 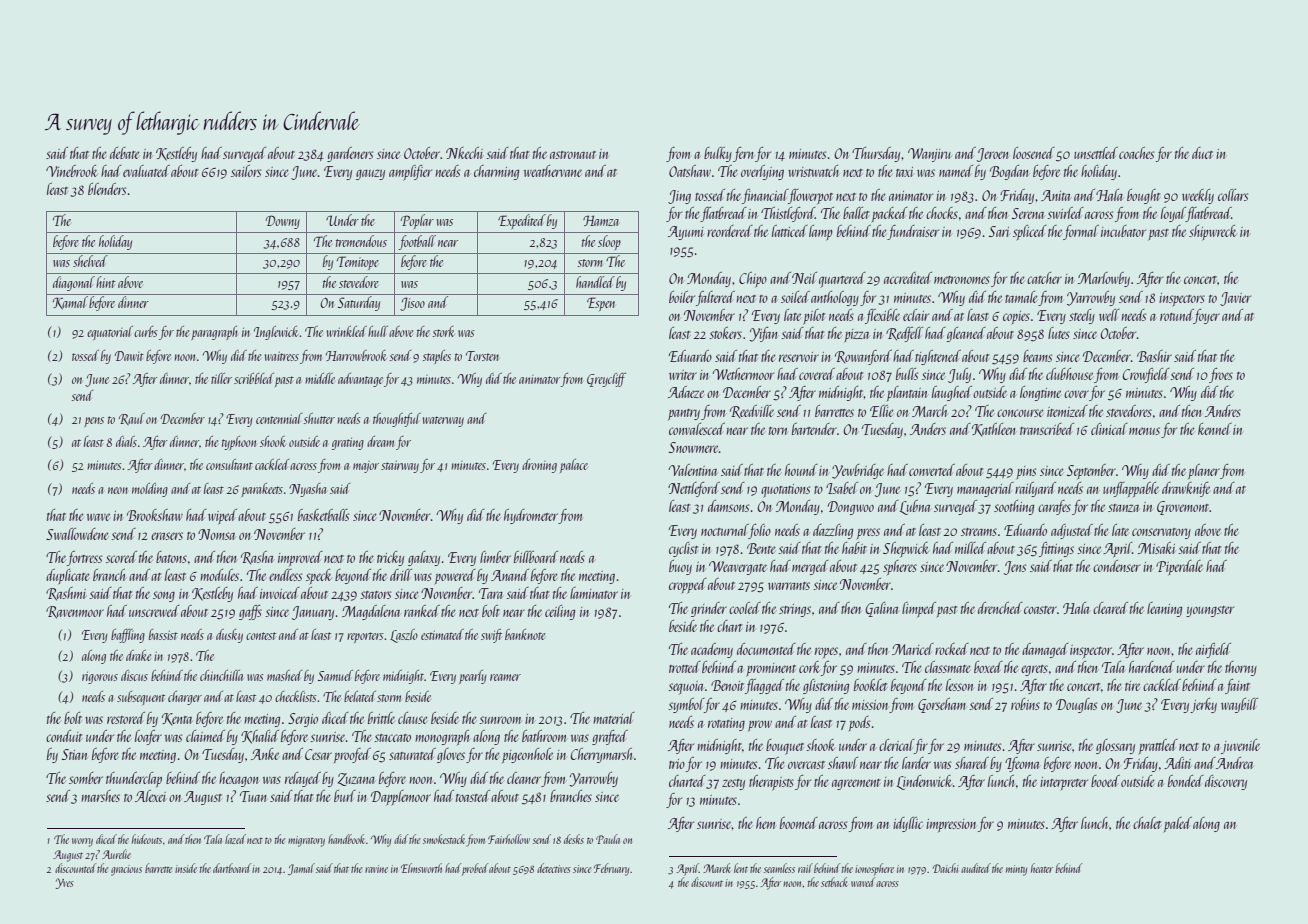 What do you see at coordinates (606, 380) in the page?
I see `Greycliff` at bounding box center [606, 380].
